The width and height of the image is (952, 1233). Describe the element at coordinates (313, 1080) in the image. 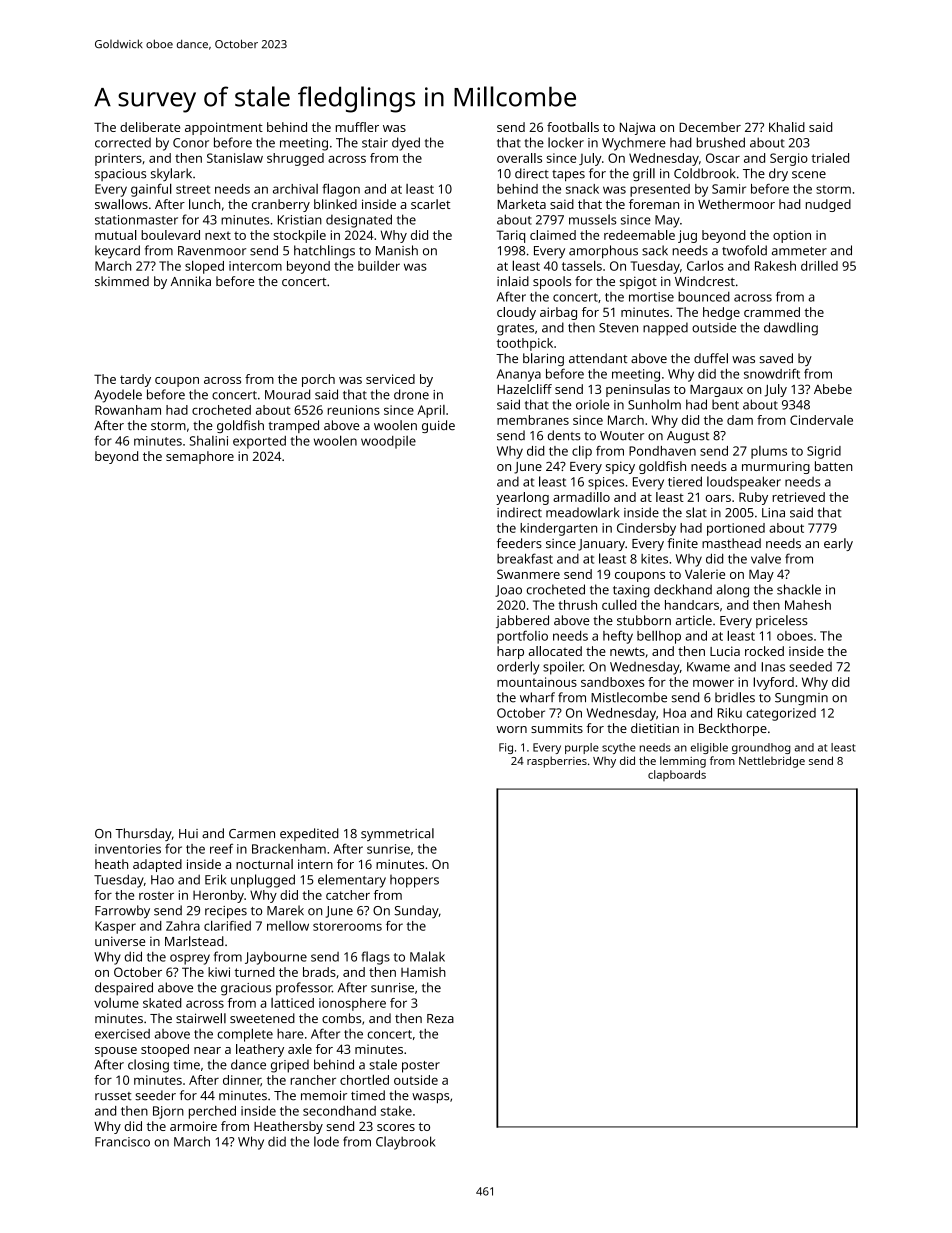

I see `rancher` at that location.
